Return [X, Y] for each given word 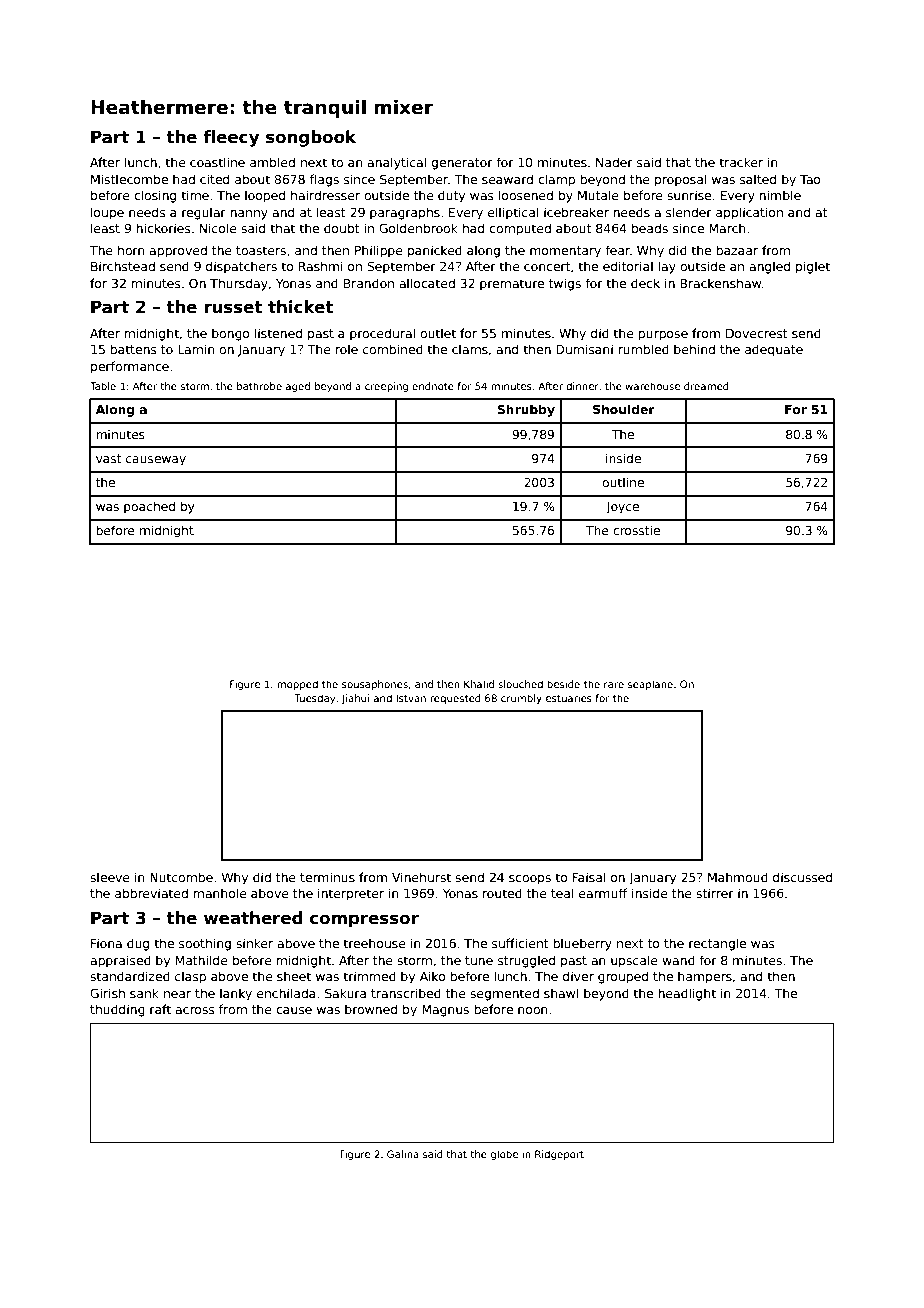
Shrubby [526, 410]
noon [532, 1010]
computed [520, 229]
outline [623, 482]
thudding [117, 1010]
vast [109, 458]
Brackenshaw [720, 283]
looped [265, 196]
